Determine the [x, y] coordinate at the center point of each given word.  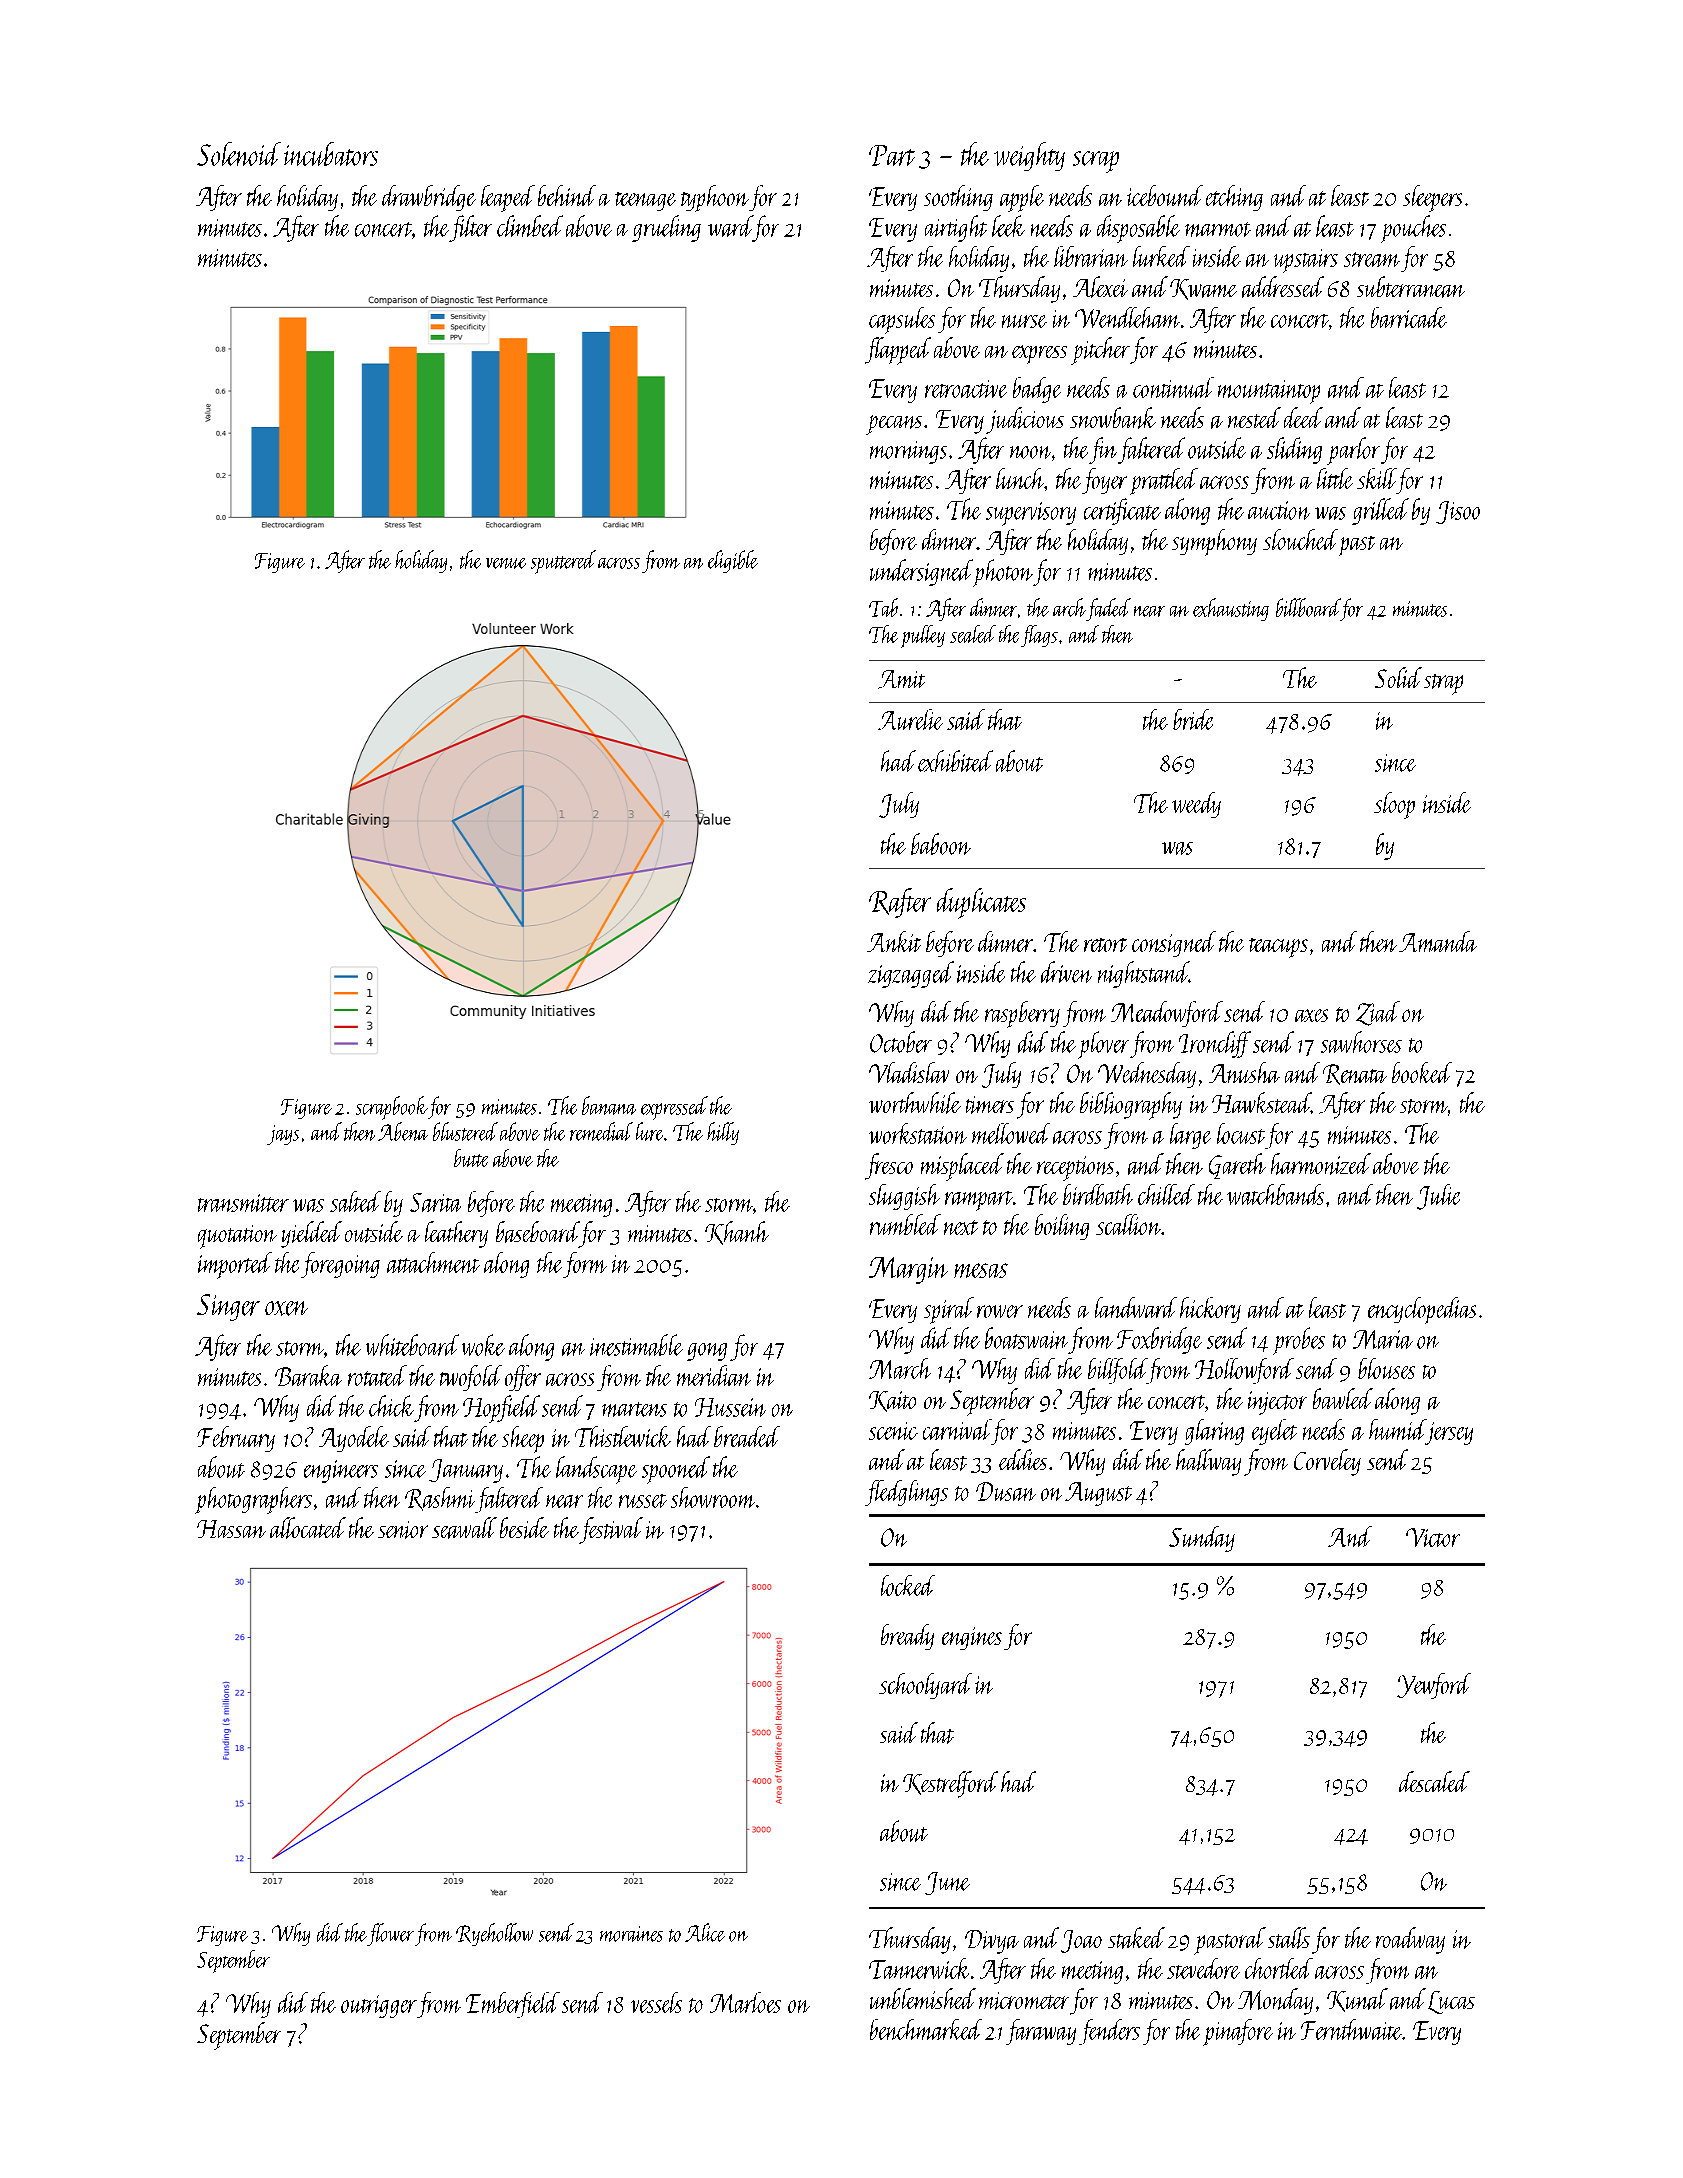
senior [403, 1530]
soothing [958, 198]
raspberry [1022, 1014]
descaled [1434, 1781]
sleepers [1432, 198]
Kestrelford [950, 1784]
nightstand [1143, 974]
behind [567, 195]
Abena [403, 1131]
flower [390, 1934]
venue [506, 563]
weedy [1196, 805]
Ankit [894, 941]
